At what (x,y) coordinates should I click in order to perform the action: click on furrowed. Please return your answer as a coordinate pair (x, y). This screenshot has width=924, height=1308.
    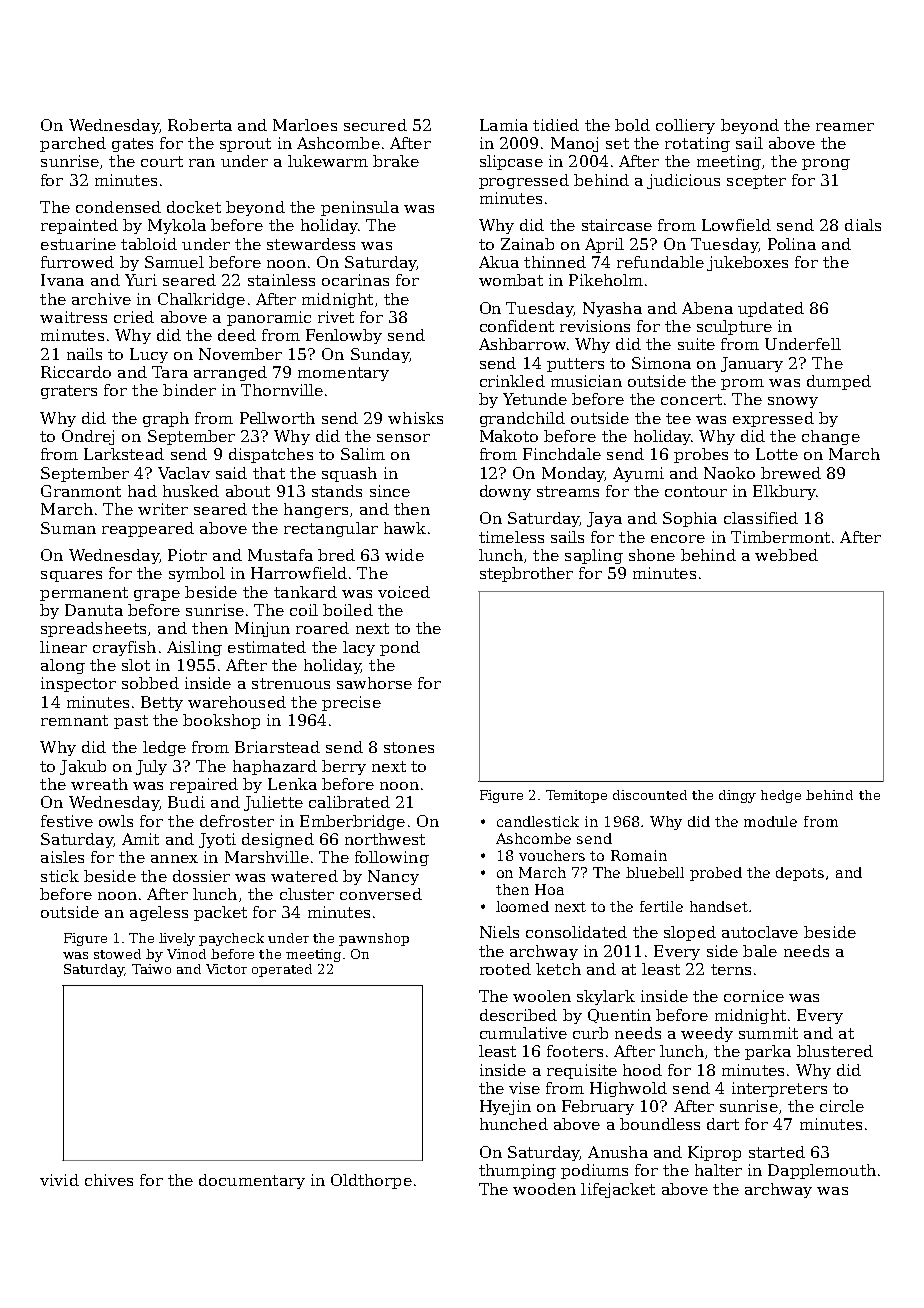
    Looking at the image, I should click on (77, 262).
